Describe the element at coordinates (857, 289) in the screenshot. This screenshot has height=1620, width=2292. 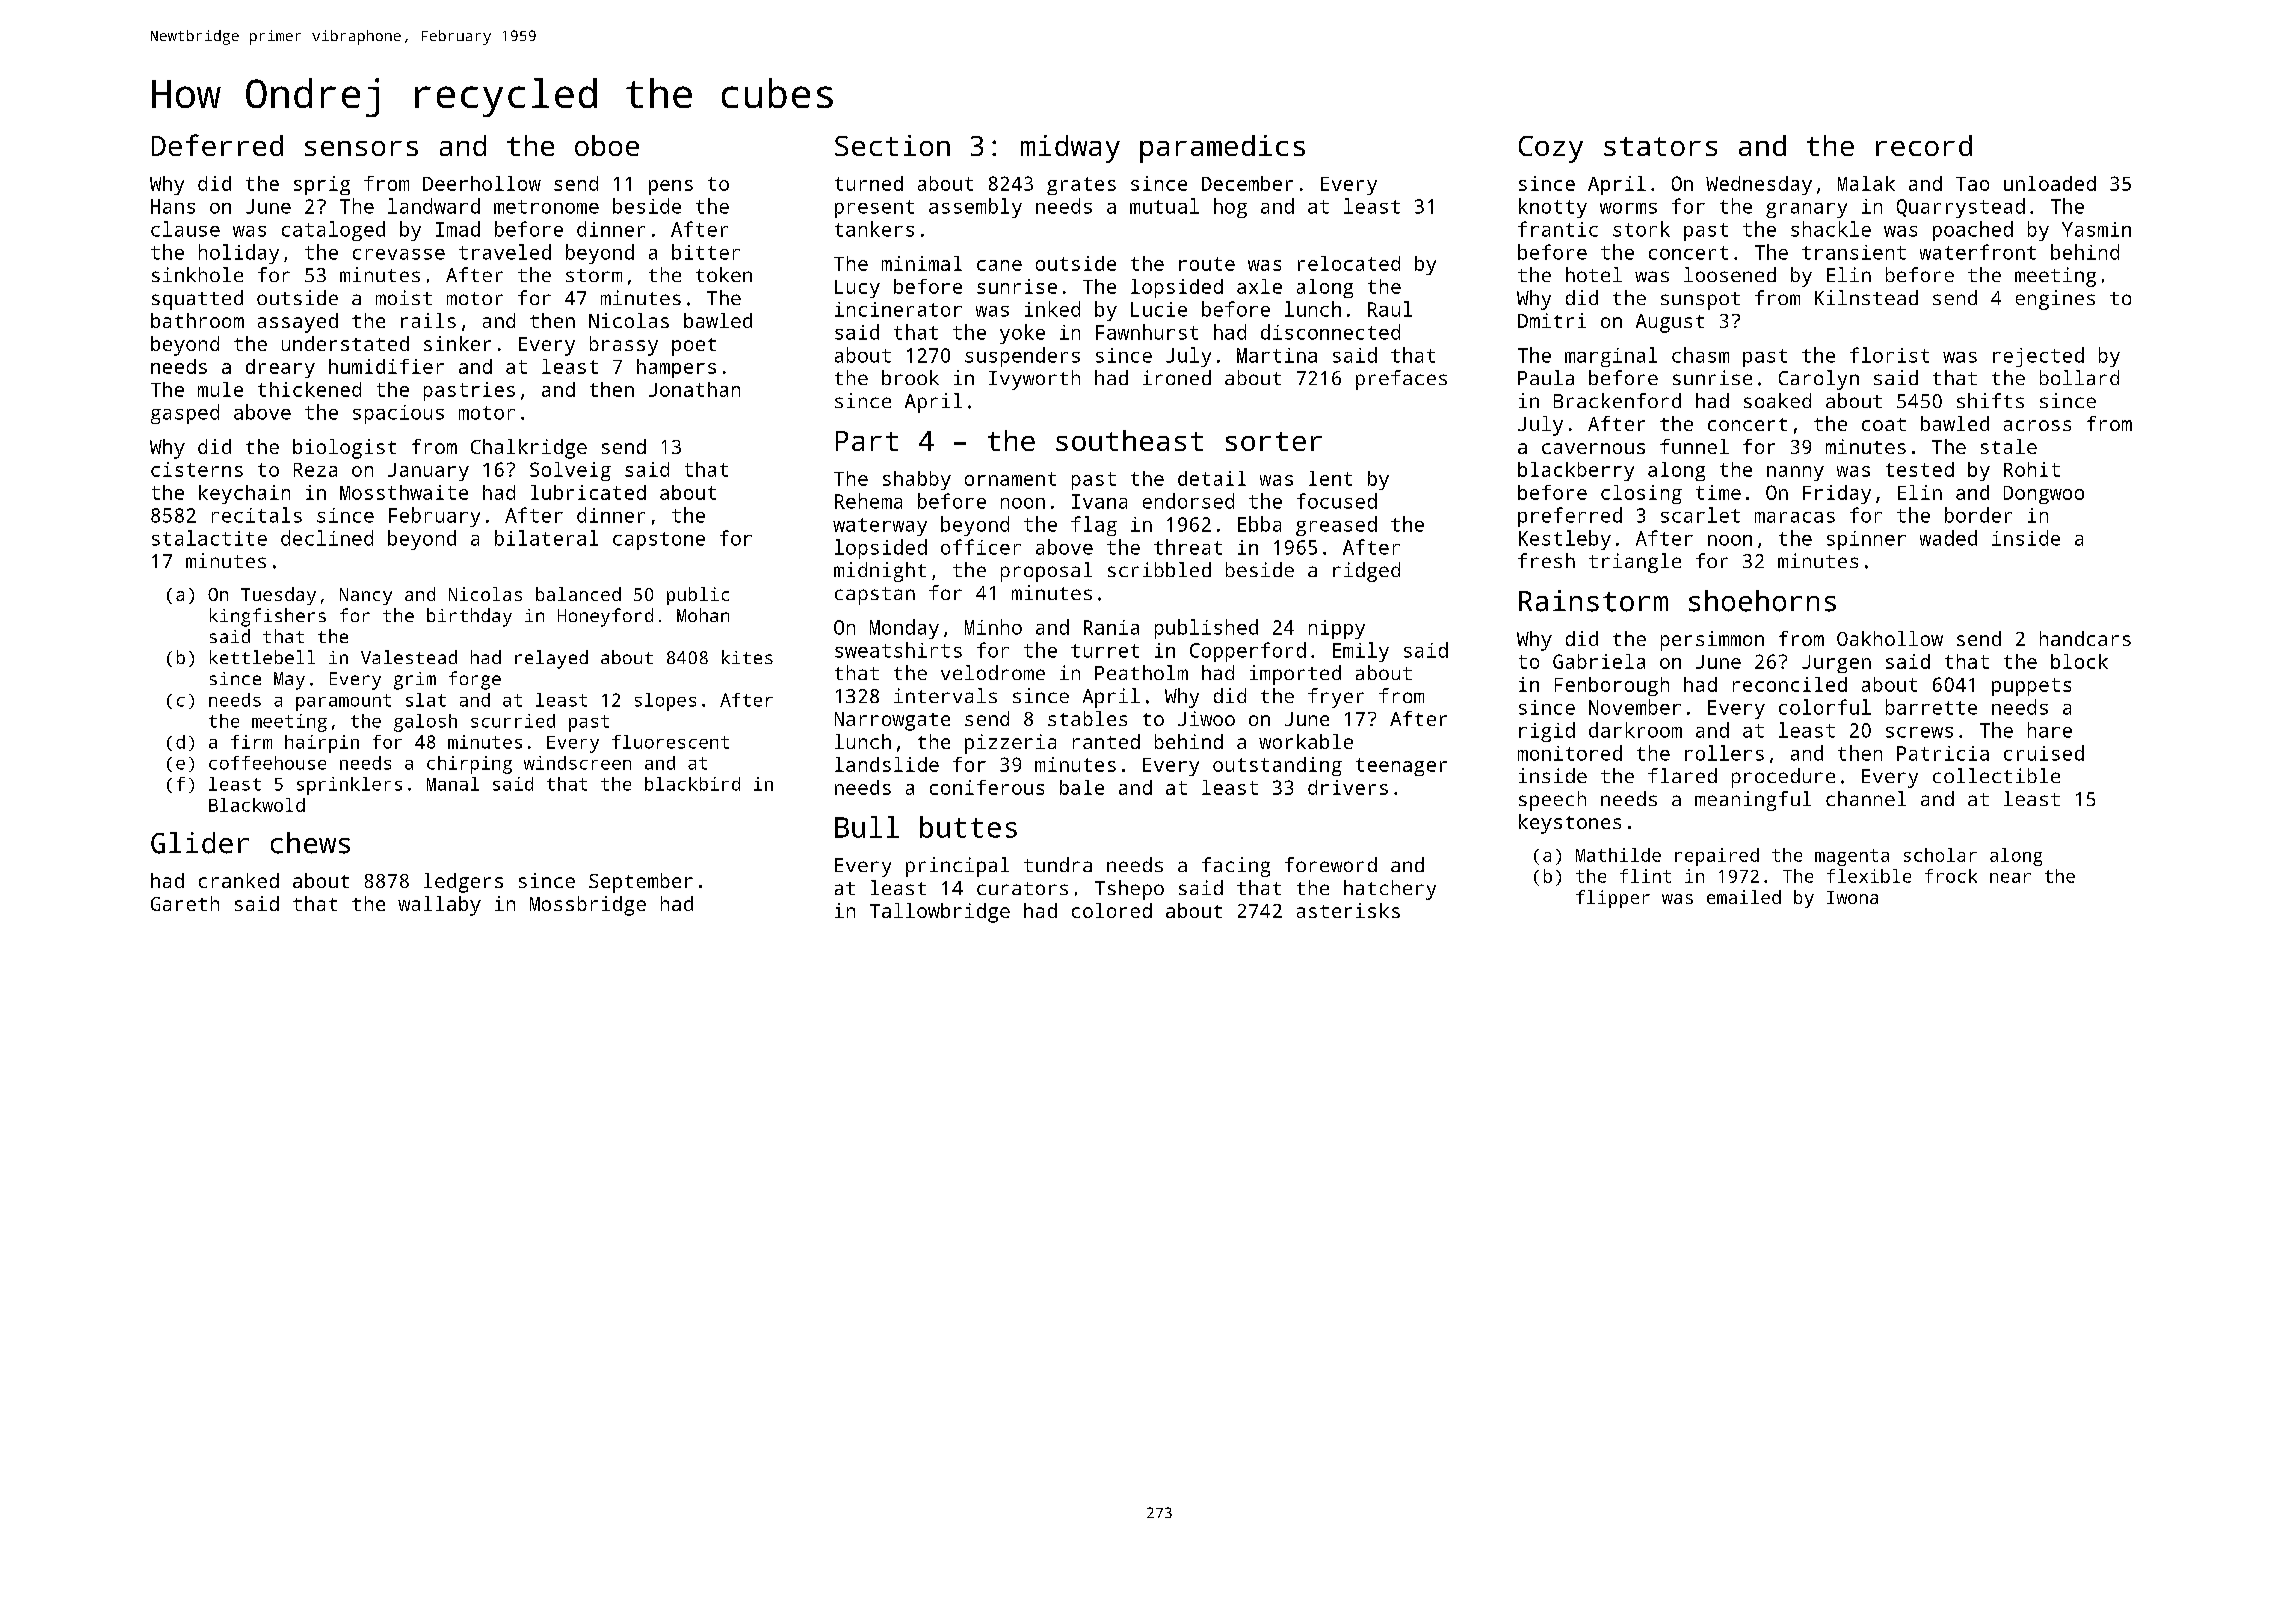
I see `Lucy` at that location.
